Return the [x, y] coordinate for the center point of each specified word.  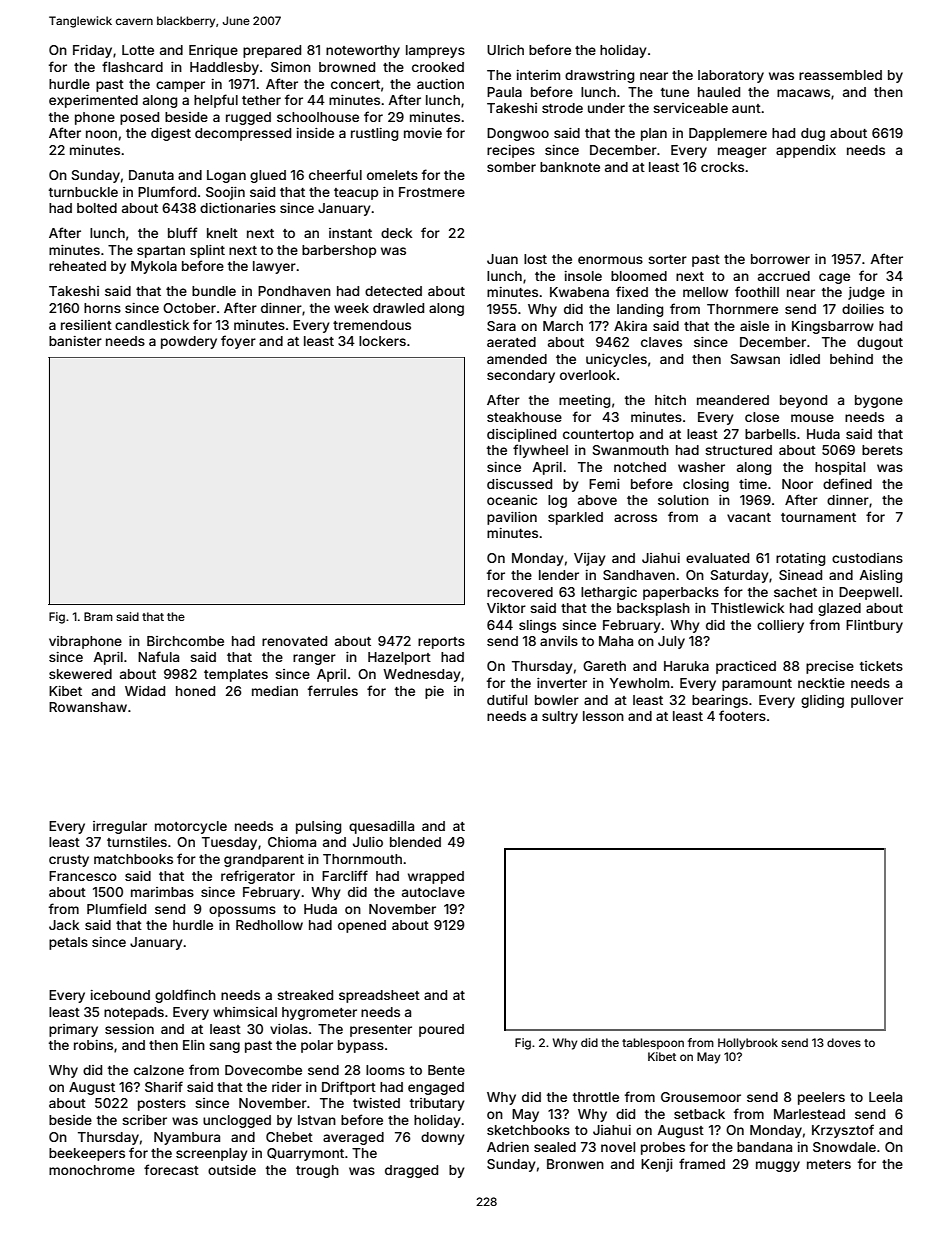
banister [75, 341]
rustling [374, 134]
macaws [803, 93]
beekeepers [87, 1154]
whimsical [245, 1012]
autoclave [433, 892]
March [563, 326]
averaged [353, 1138]
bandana [764, 1147]
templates [236, 675]
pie [434, 692]
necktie [821, 683]
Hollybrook [748, 1044]
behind [851, 359]
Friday [92, 51]
